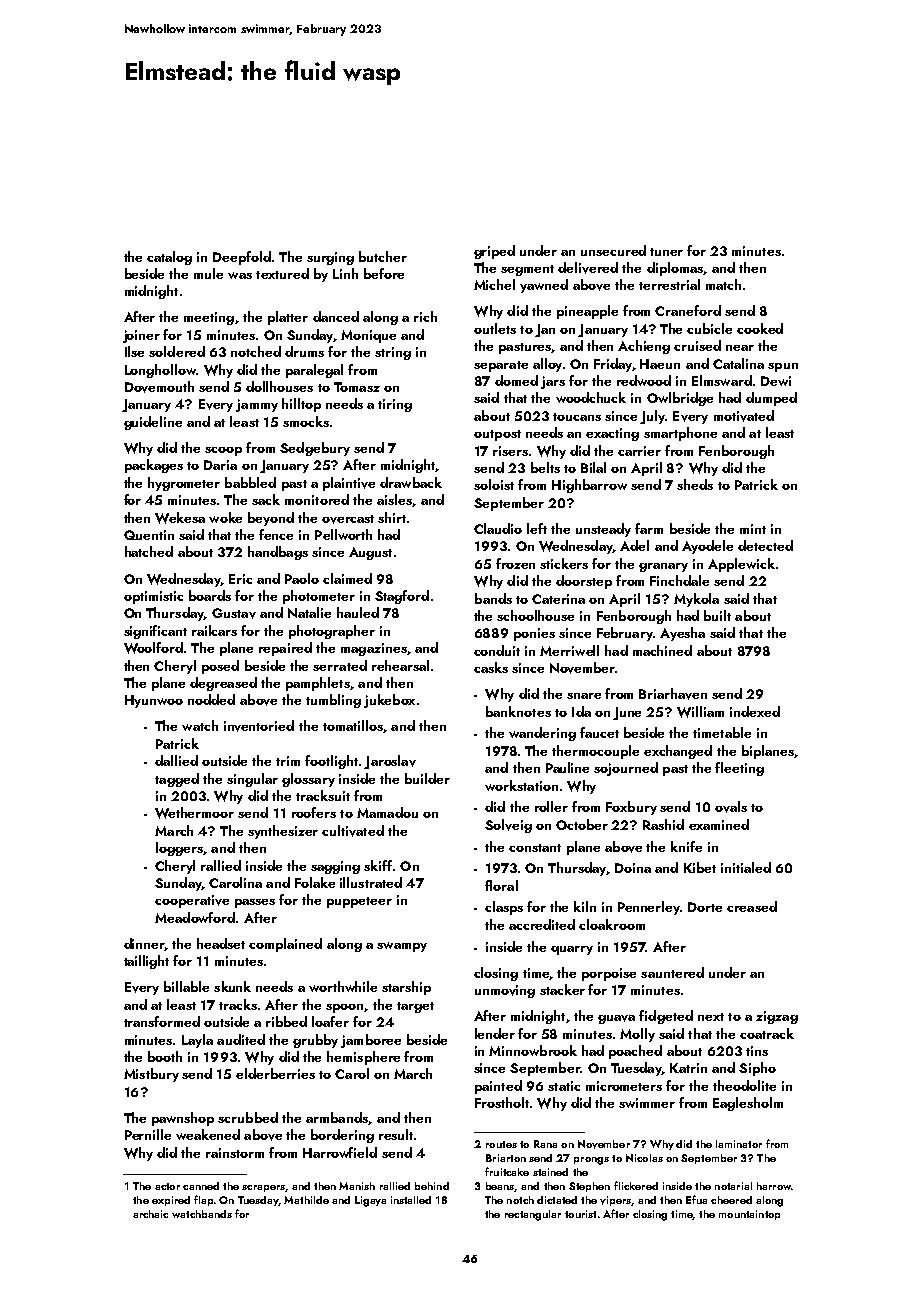  Describe the element at coordinates (624, 1086) in the page. I see `micrometers` at that location.
